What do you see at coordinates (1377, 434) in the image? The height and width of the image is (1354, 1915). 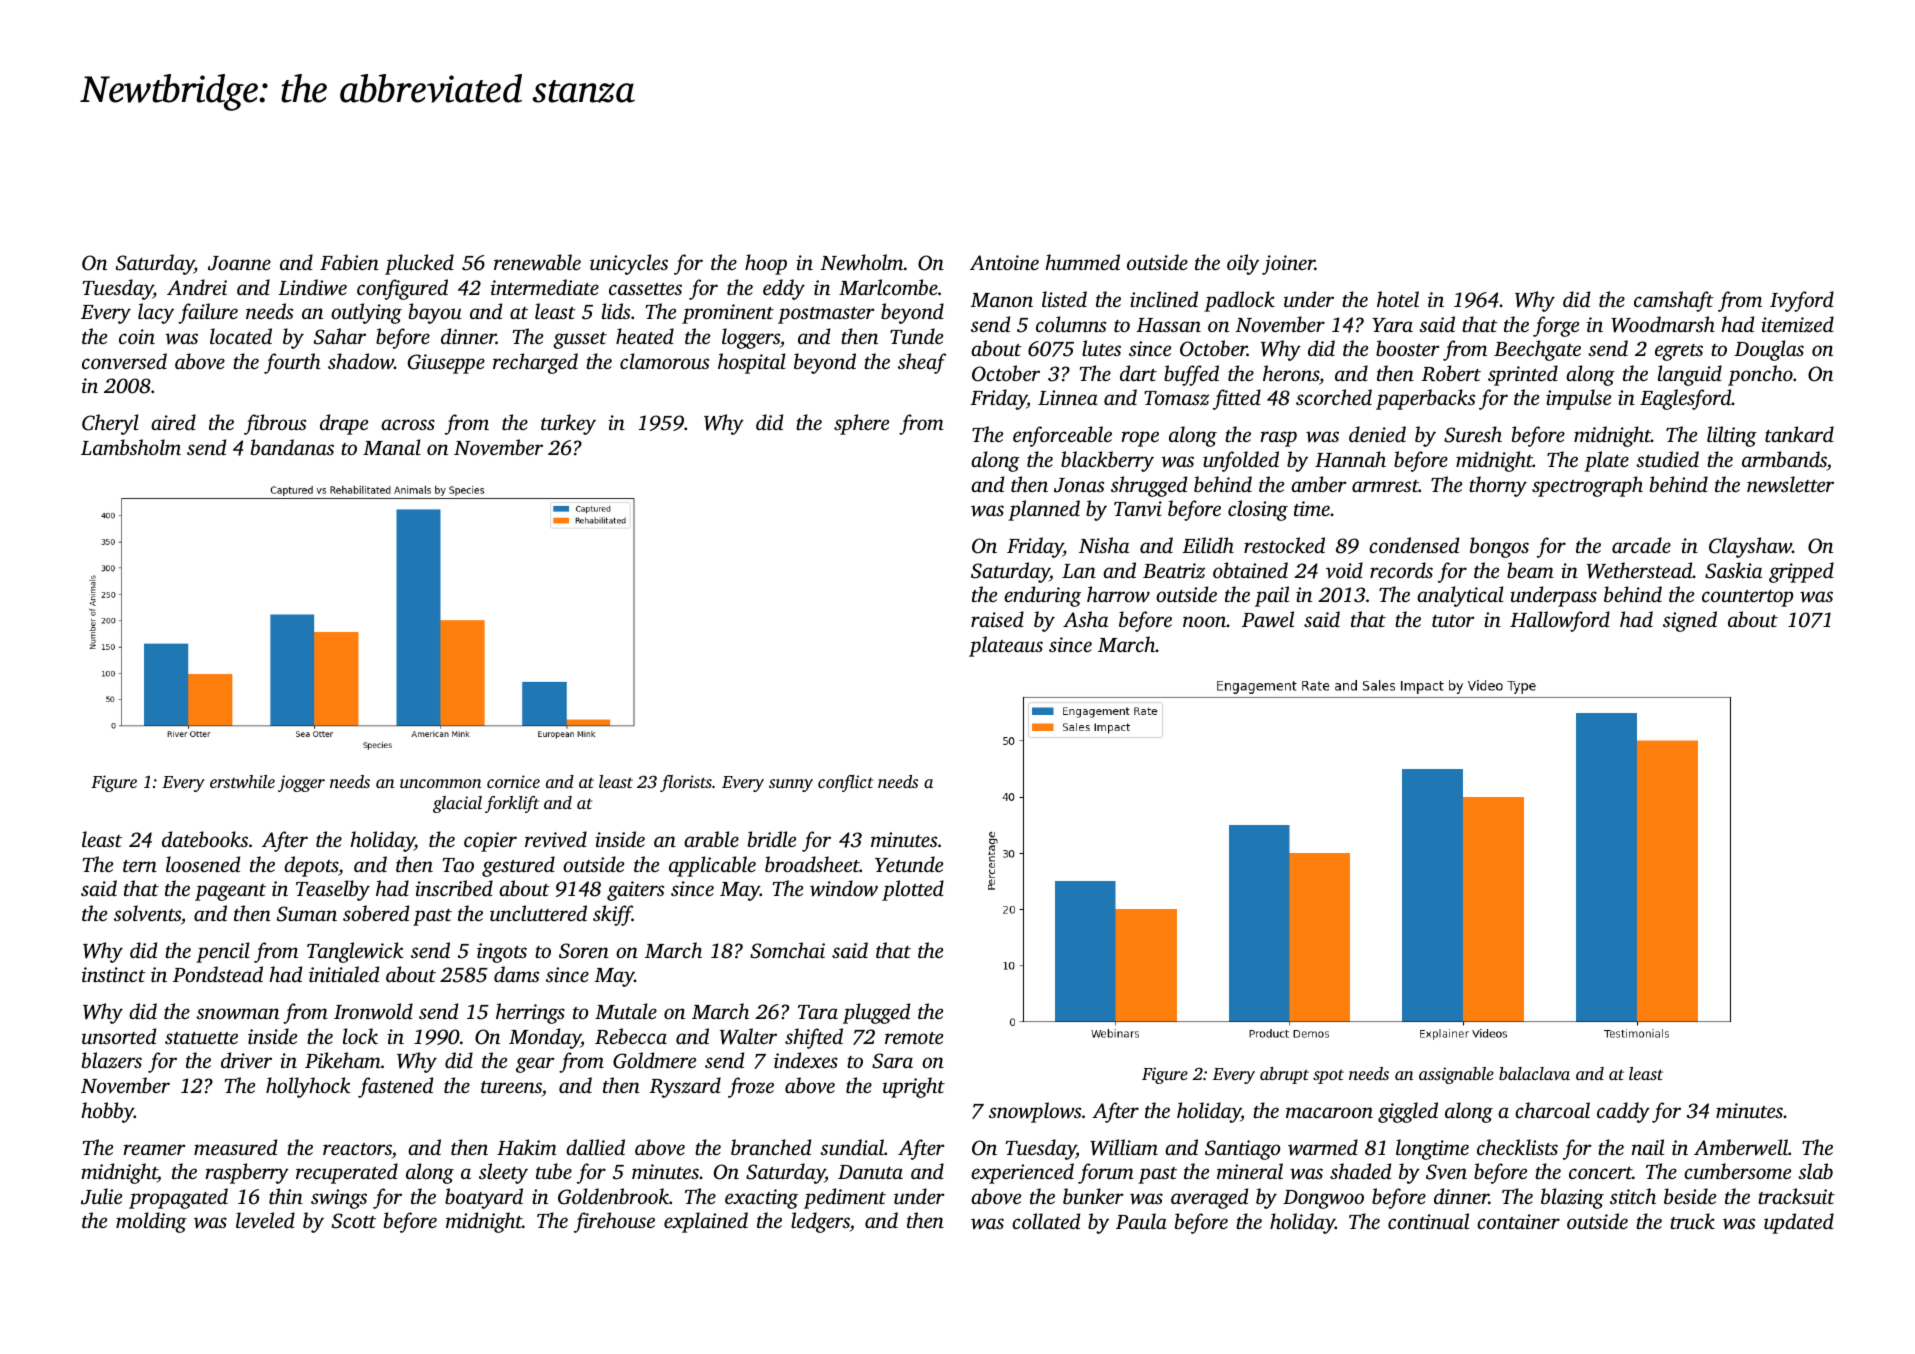 I see `denied` at bounding box center [1377, 434].
